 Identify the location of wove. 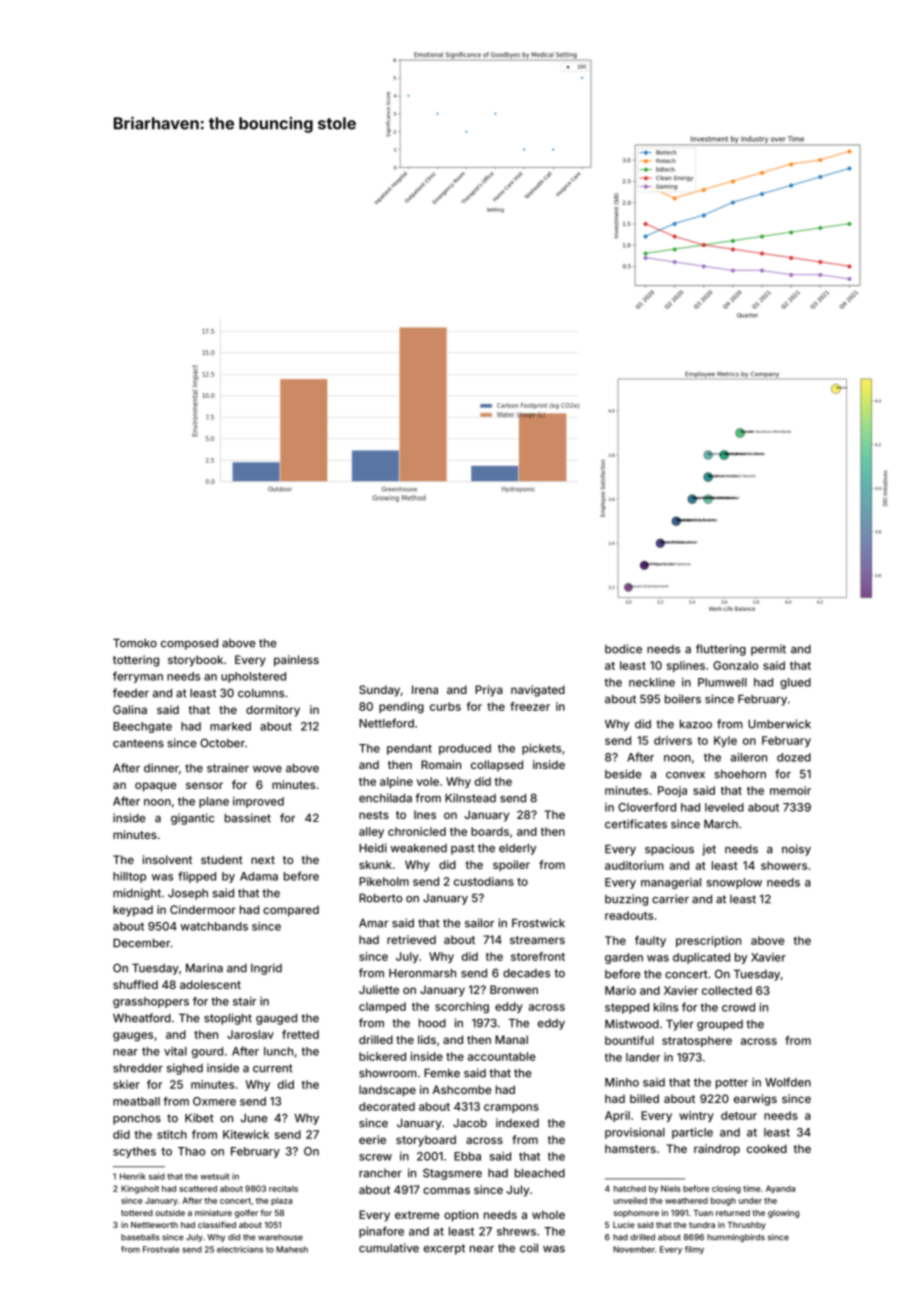
(267, 769).
